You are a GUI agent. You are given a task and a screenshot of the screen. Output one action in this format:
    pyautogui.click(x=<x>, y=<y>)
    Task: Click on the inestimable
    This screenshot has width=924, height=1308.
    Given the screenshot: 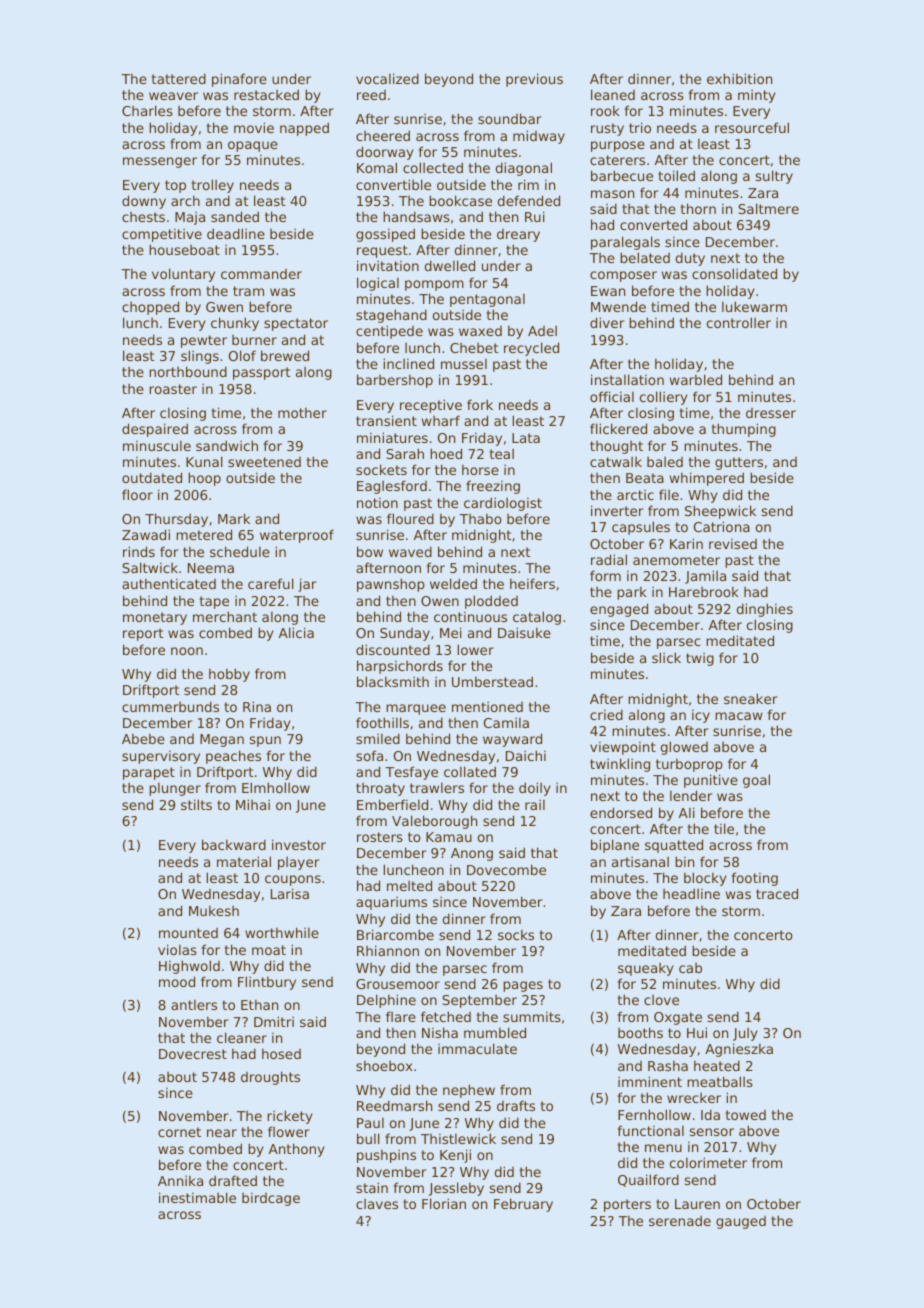 What is the action you would take?
    pyautogui.click(x=197, y=1197)
